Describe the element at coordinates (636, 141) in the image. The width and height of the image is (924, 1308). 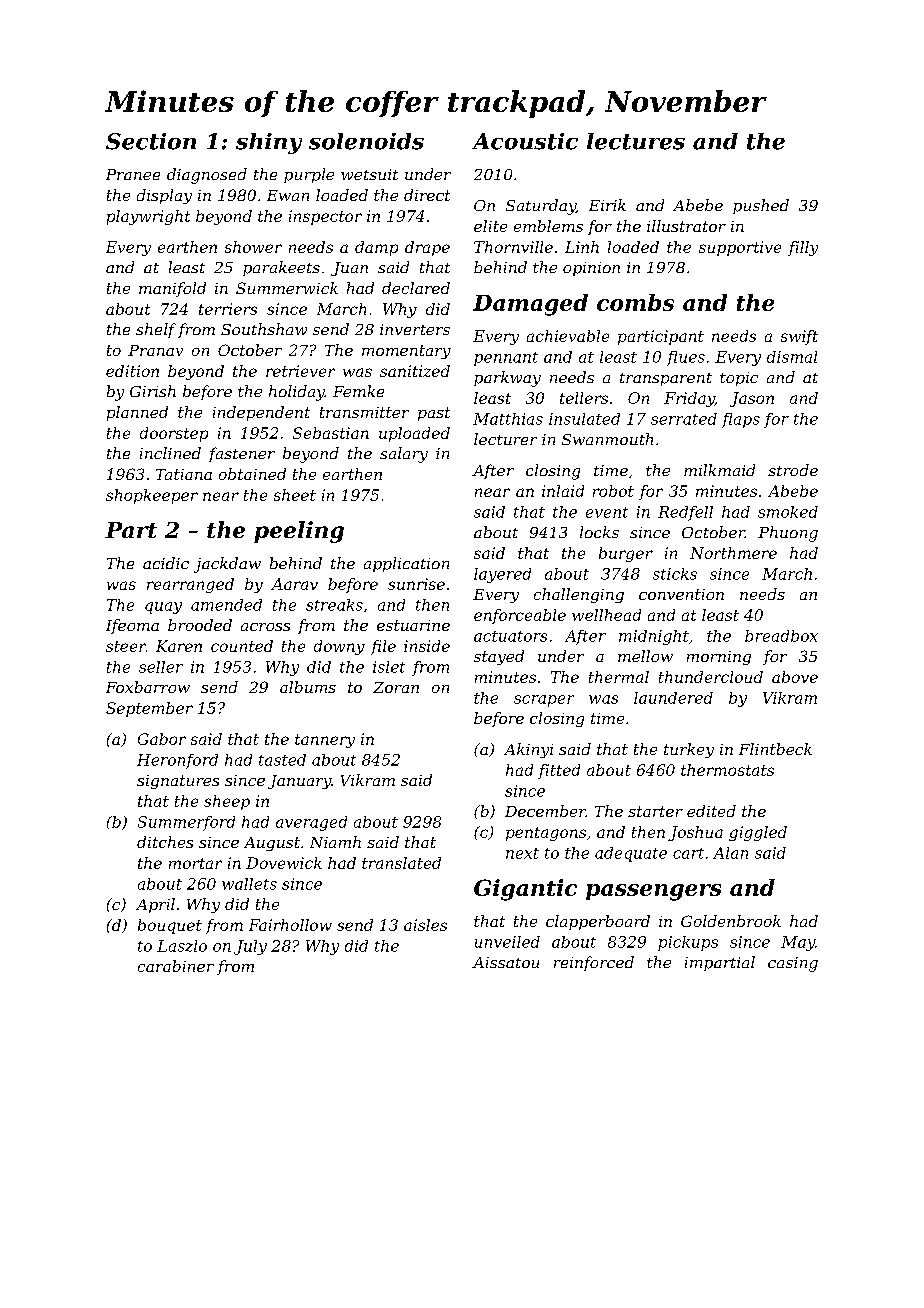
I see `lectures` at that location.
